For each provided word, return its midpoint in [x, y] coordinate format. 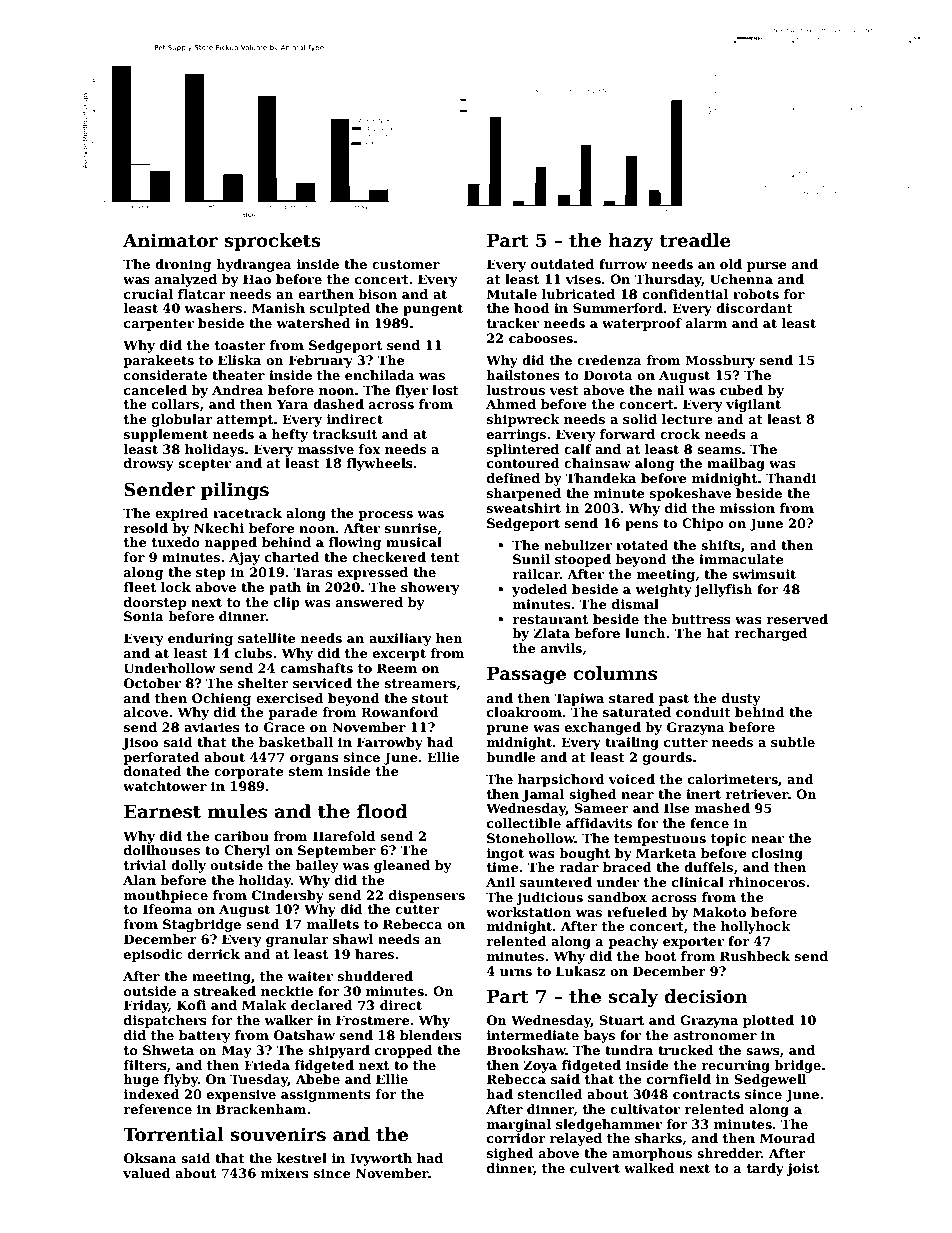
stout [430, 698]
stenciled [550, 1094]
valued [147, 1173]
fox [370, 449]
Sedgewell [770, 1080]
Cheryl [247, 851]
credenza [609, 360]
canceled [155, 390]
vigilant [753, 405]
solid [640, 419]
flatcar [202, 294]
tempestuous [660, 840]
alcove [146, 712]
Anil [500, 882]
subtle [793, 742]
